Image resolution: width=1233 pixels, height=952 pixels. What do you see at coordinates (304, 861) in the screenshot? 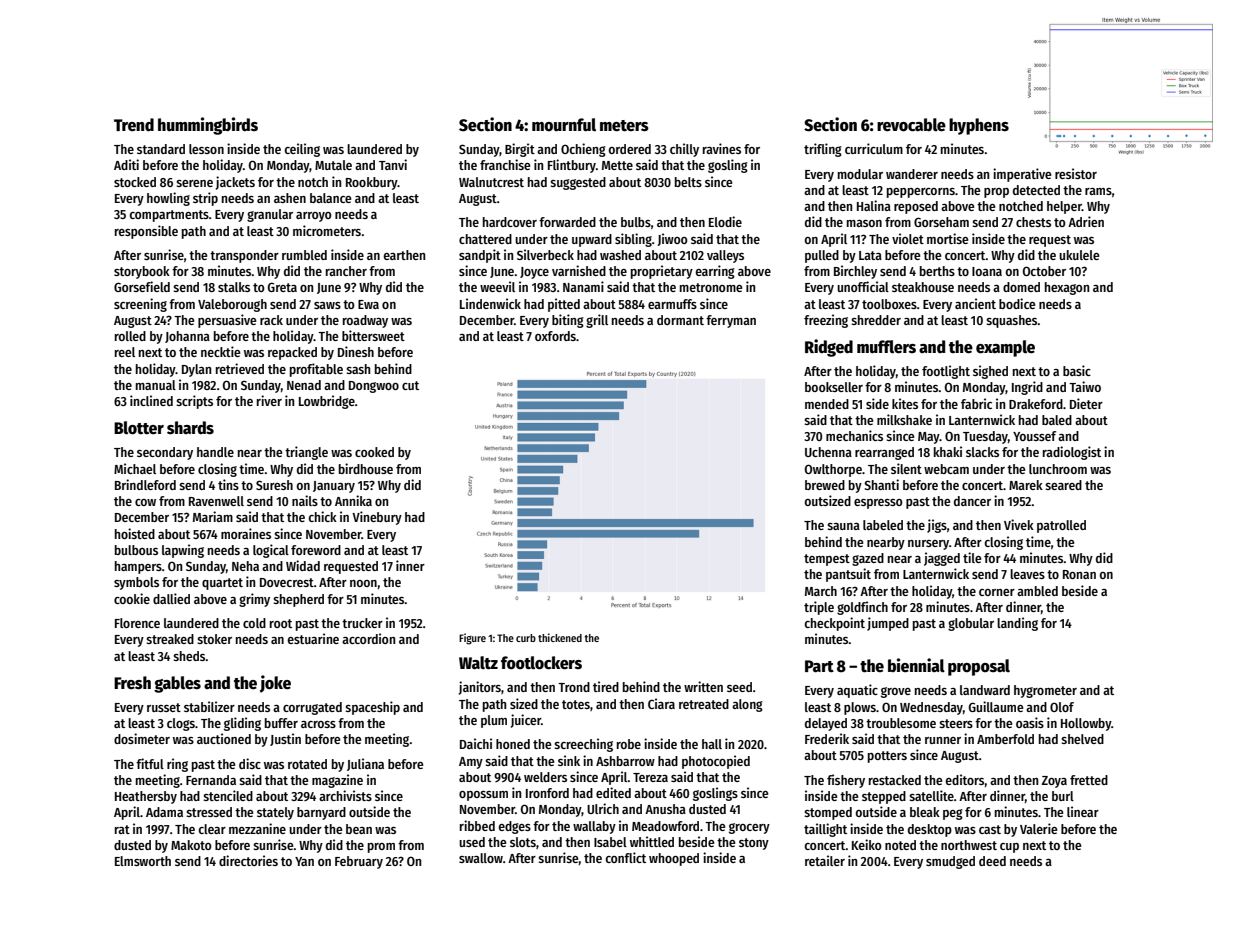
I see `Yan` at bounding box center [304, 861].
